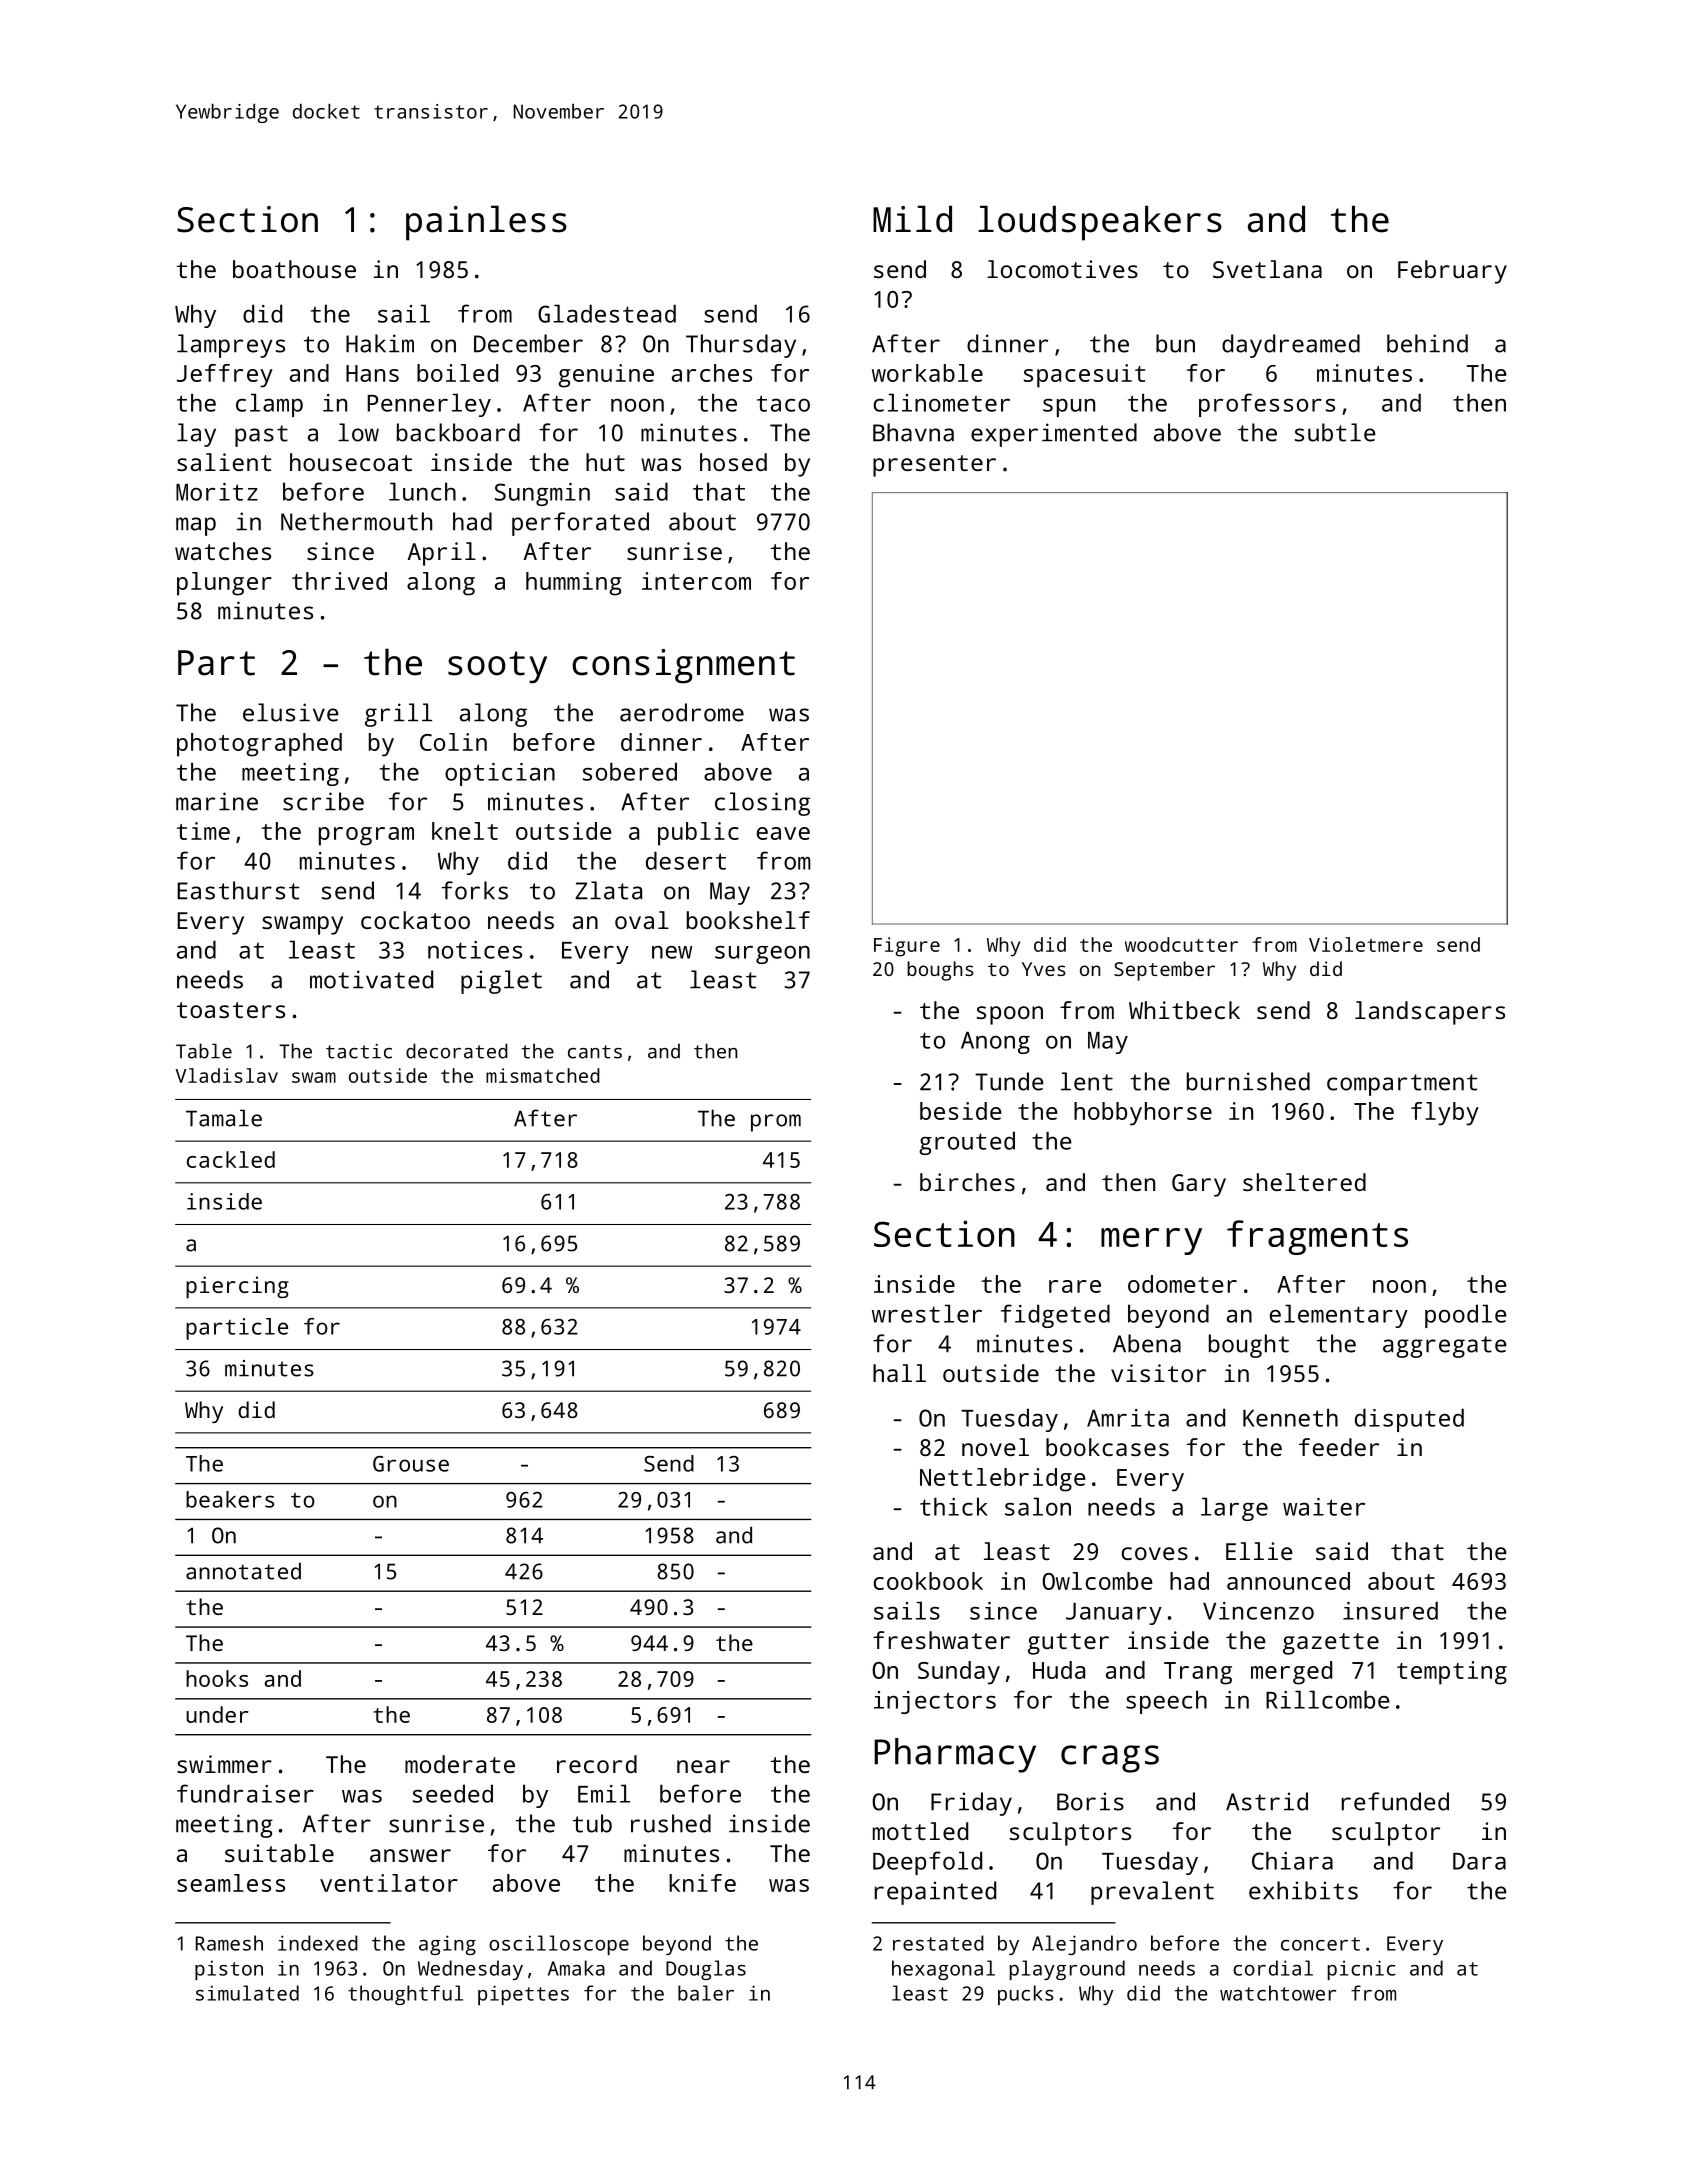 This image has width=1683, height=2178. What do you see at coordinates (1100, 223) in the image?
I see `loudspeakers` at bounding box center [1100, 223].
